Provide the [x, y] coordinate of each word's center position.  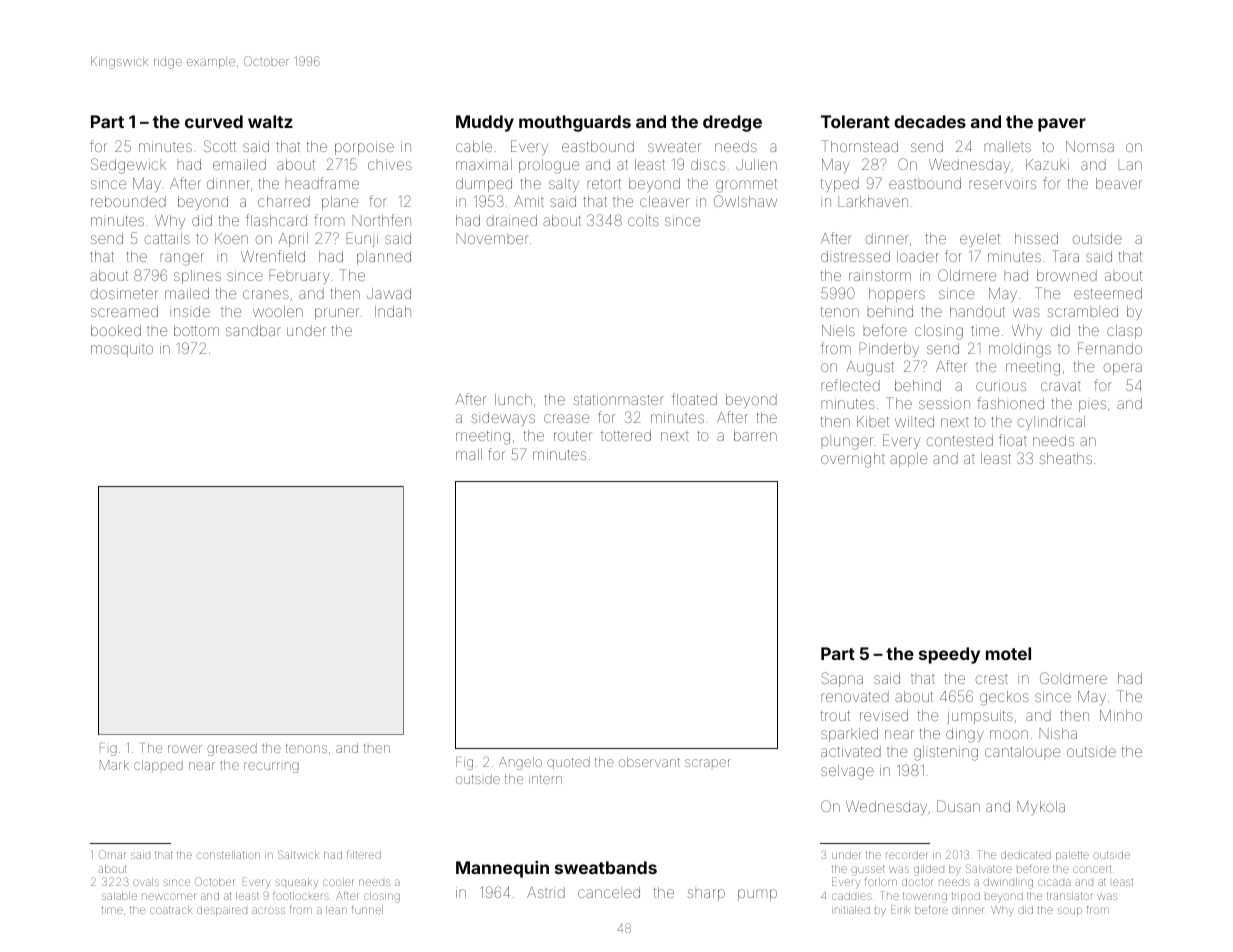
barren [755, 435]
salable [119, 896]
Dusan [958, 806]
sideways [503, 419]
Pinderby [889, 349]
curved [214, 121]
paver [1062, 125]
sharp [706, 894]
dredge [732, 123]
